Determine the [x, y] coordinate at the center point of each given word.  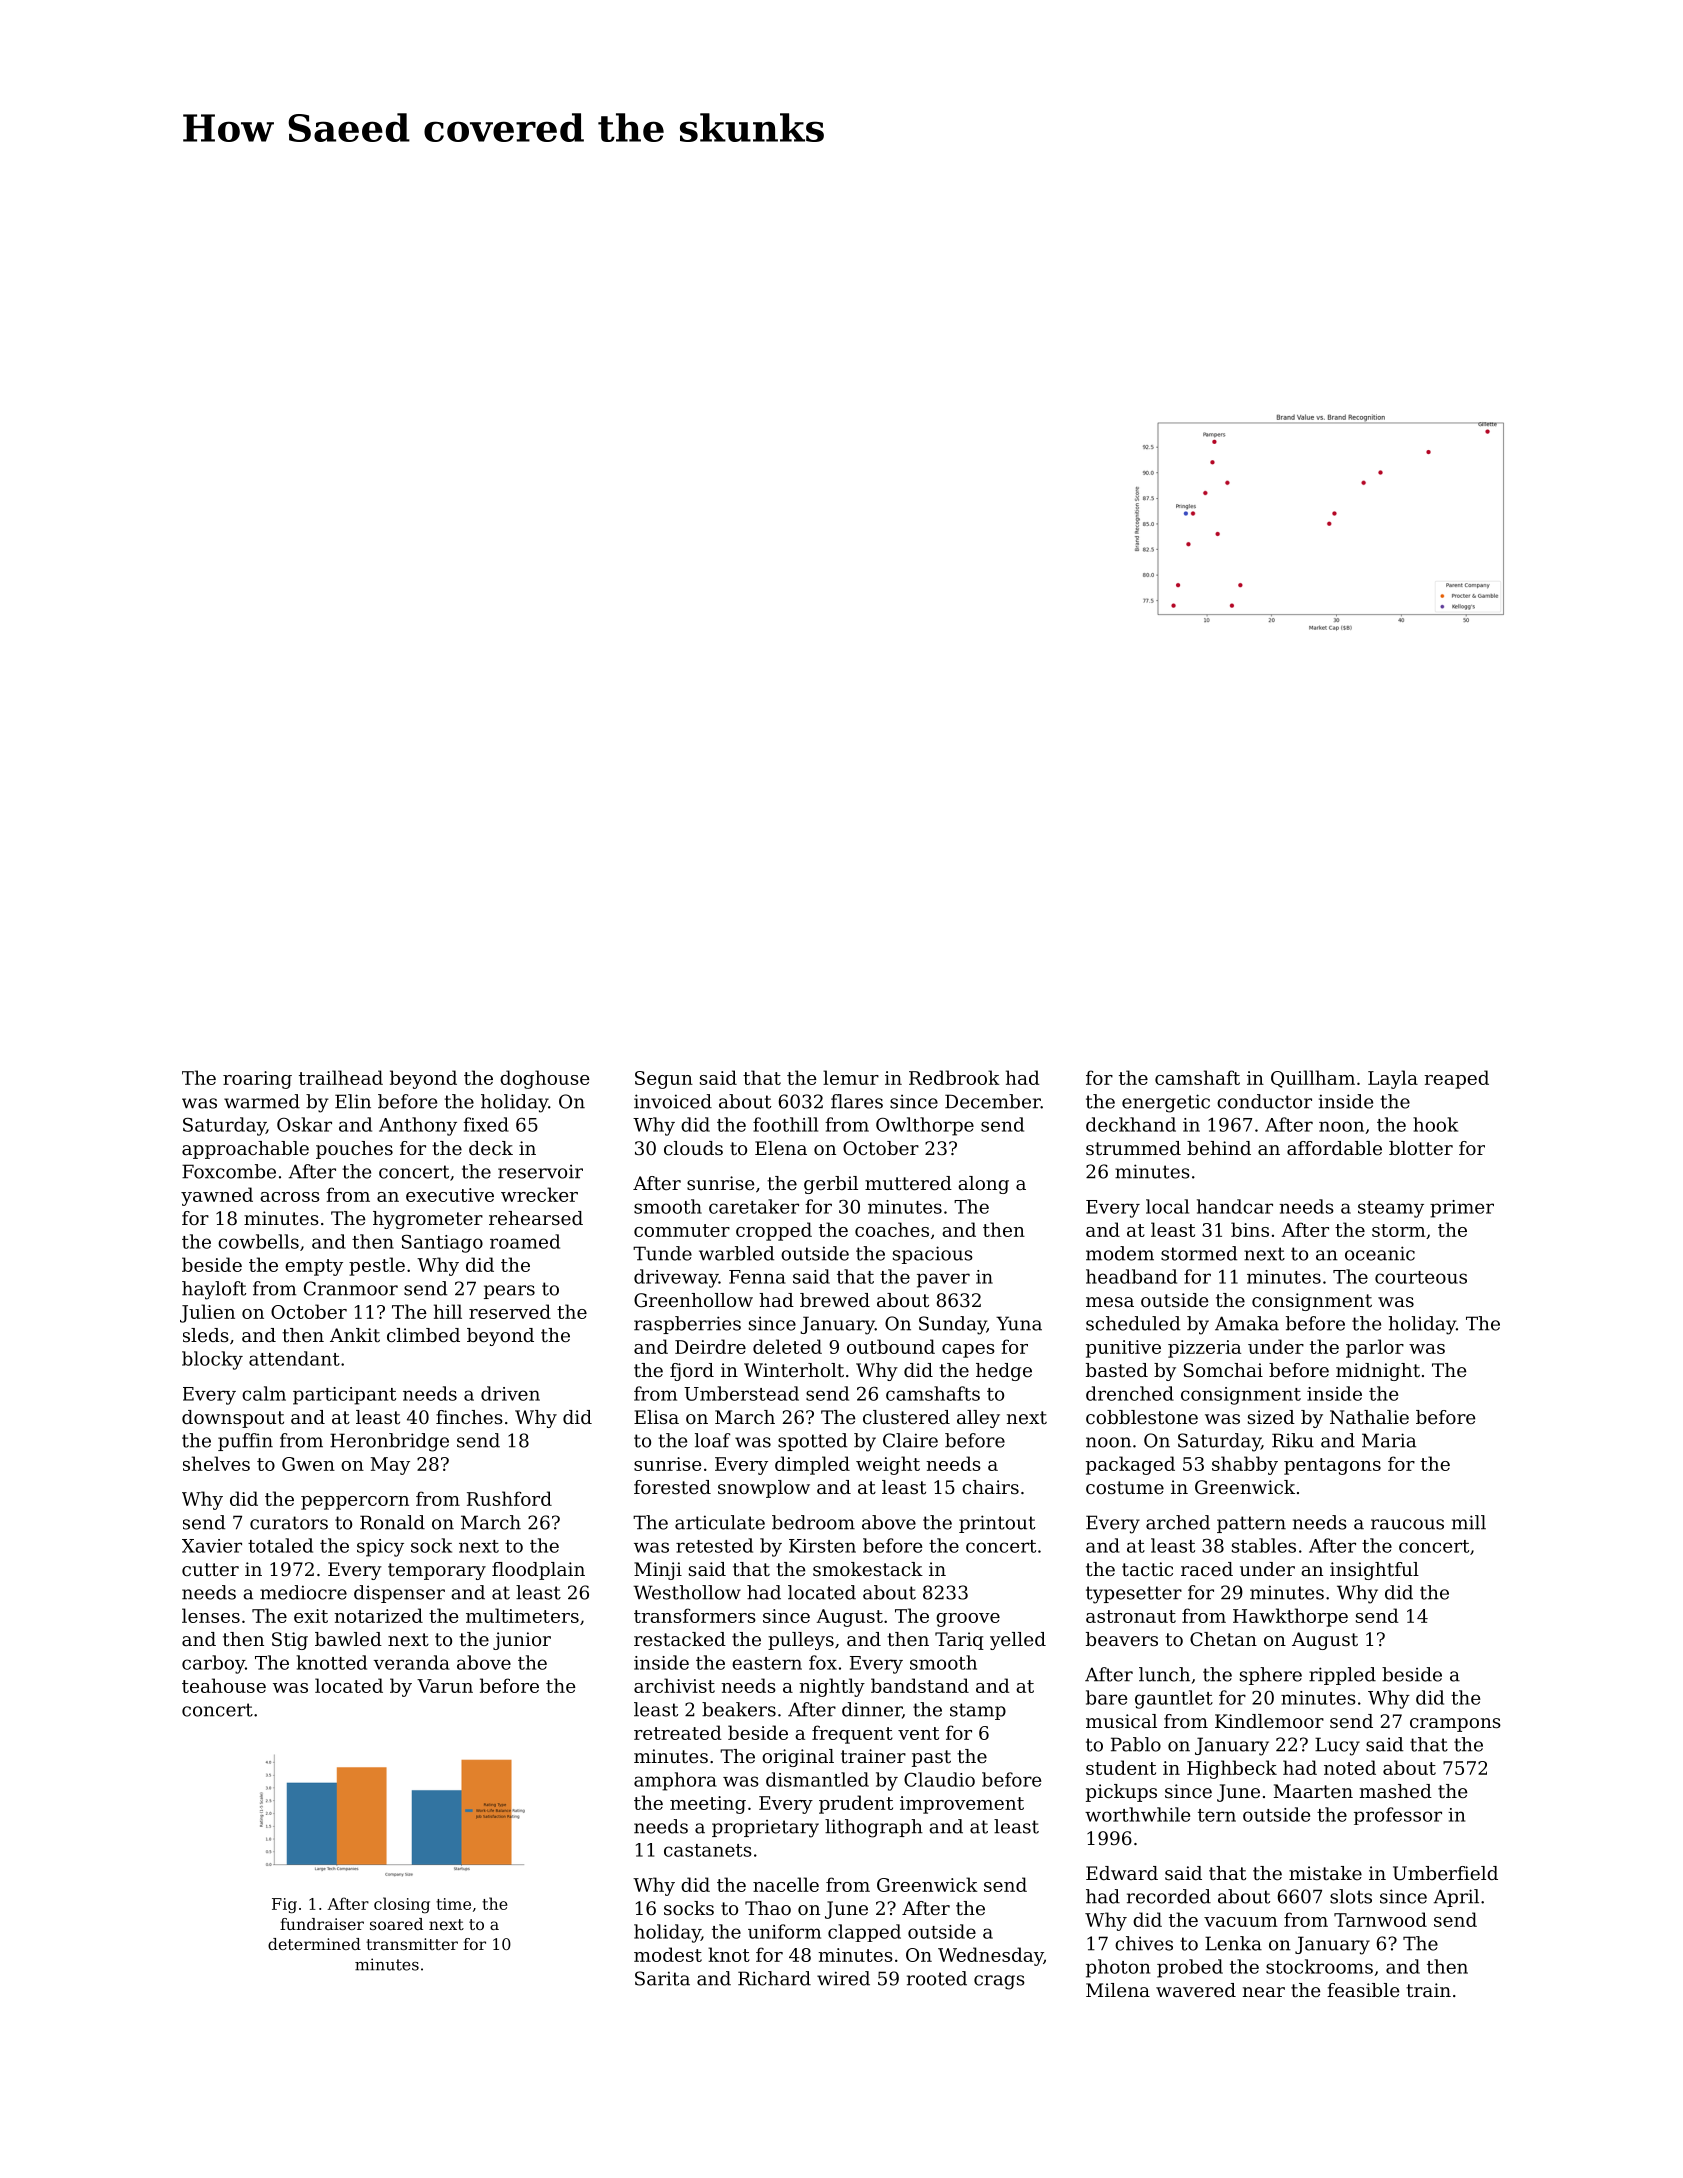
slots [1351, 1896]
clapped [864, 1933]
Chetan [1223, 1639]
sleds [206, 1335]
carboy [213, 1664]
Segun [664, 1080]
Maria [1389, 1440]
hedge [1004, 1372]
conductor [1264, 1101]
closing [402, 1905]
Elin [353, 1101]
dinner [872, 1709]
